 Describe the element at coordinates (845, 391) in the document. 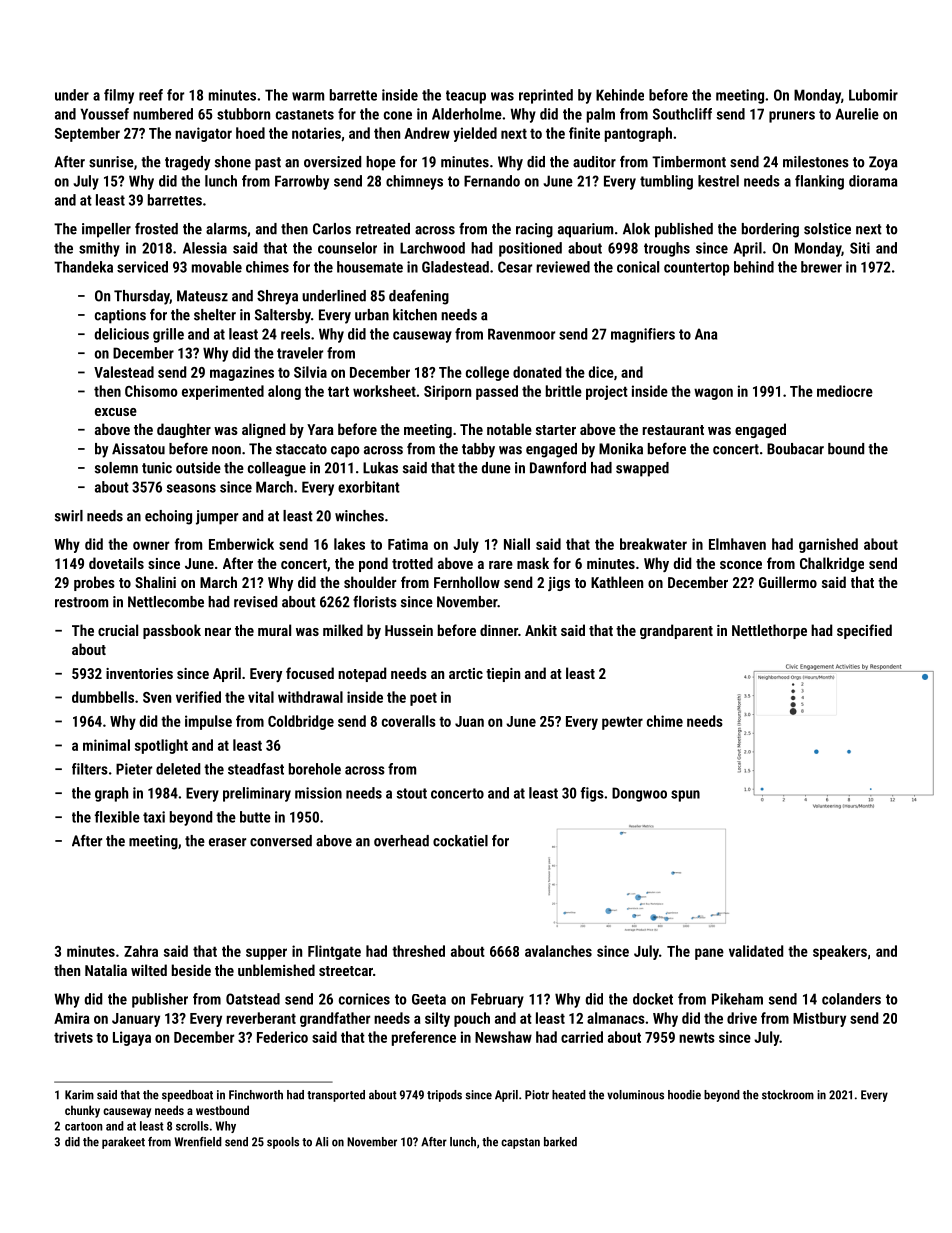

I see `mediocre` at that location.
